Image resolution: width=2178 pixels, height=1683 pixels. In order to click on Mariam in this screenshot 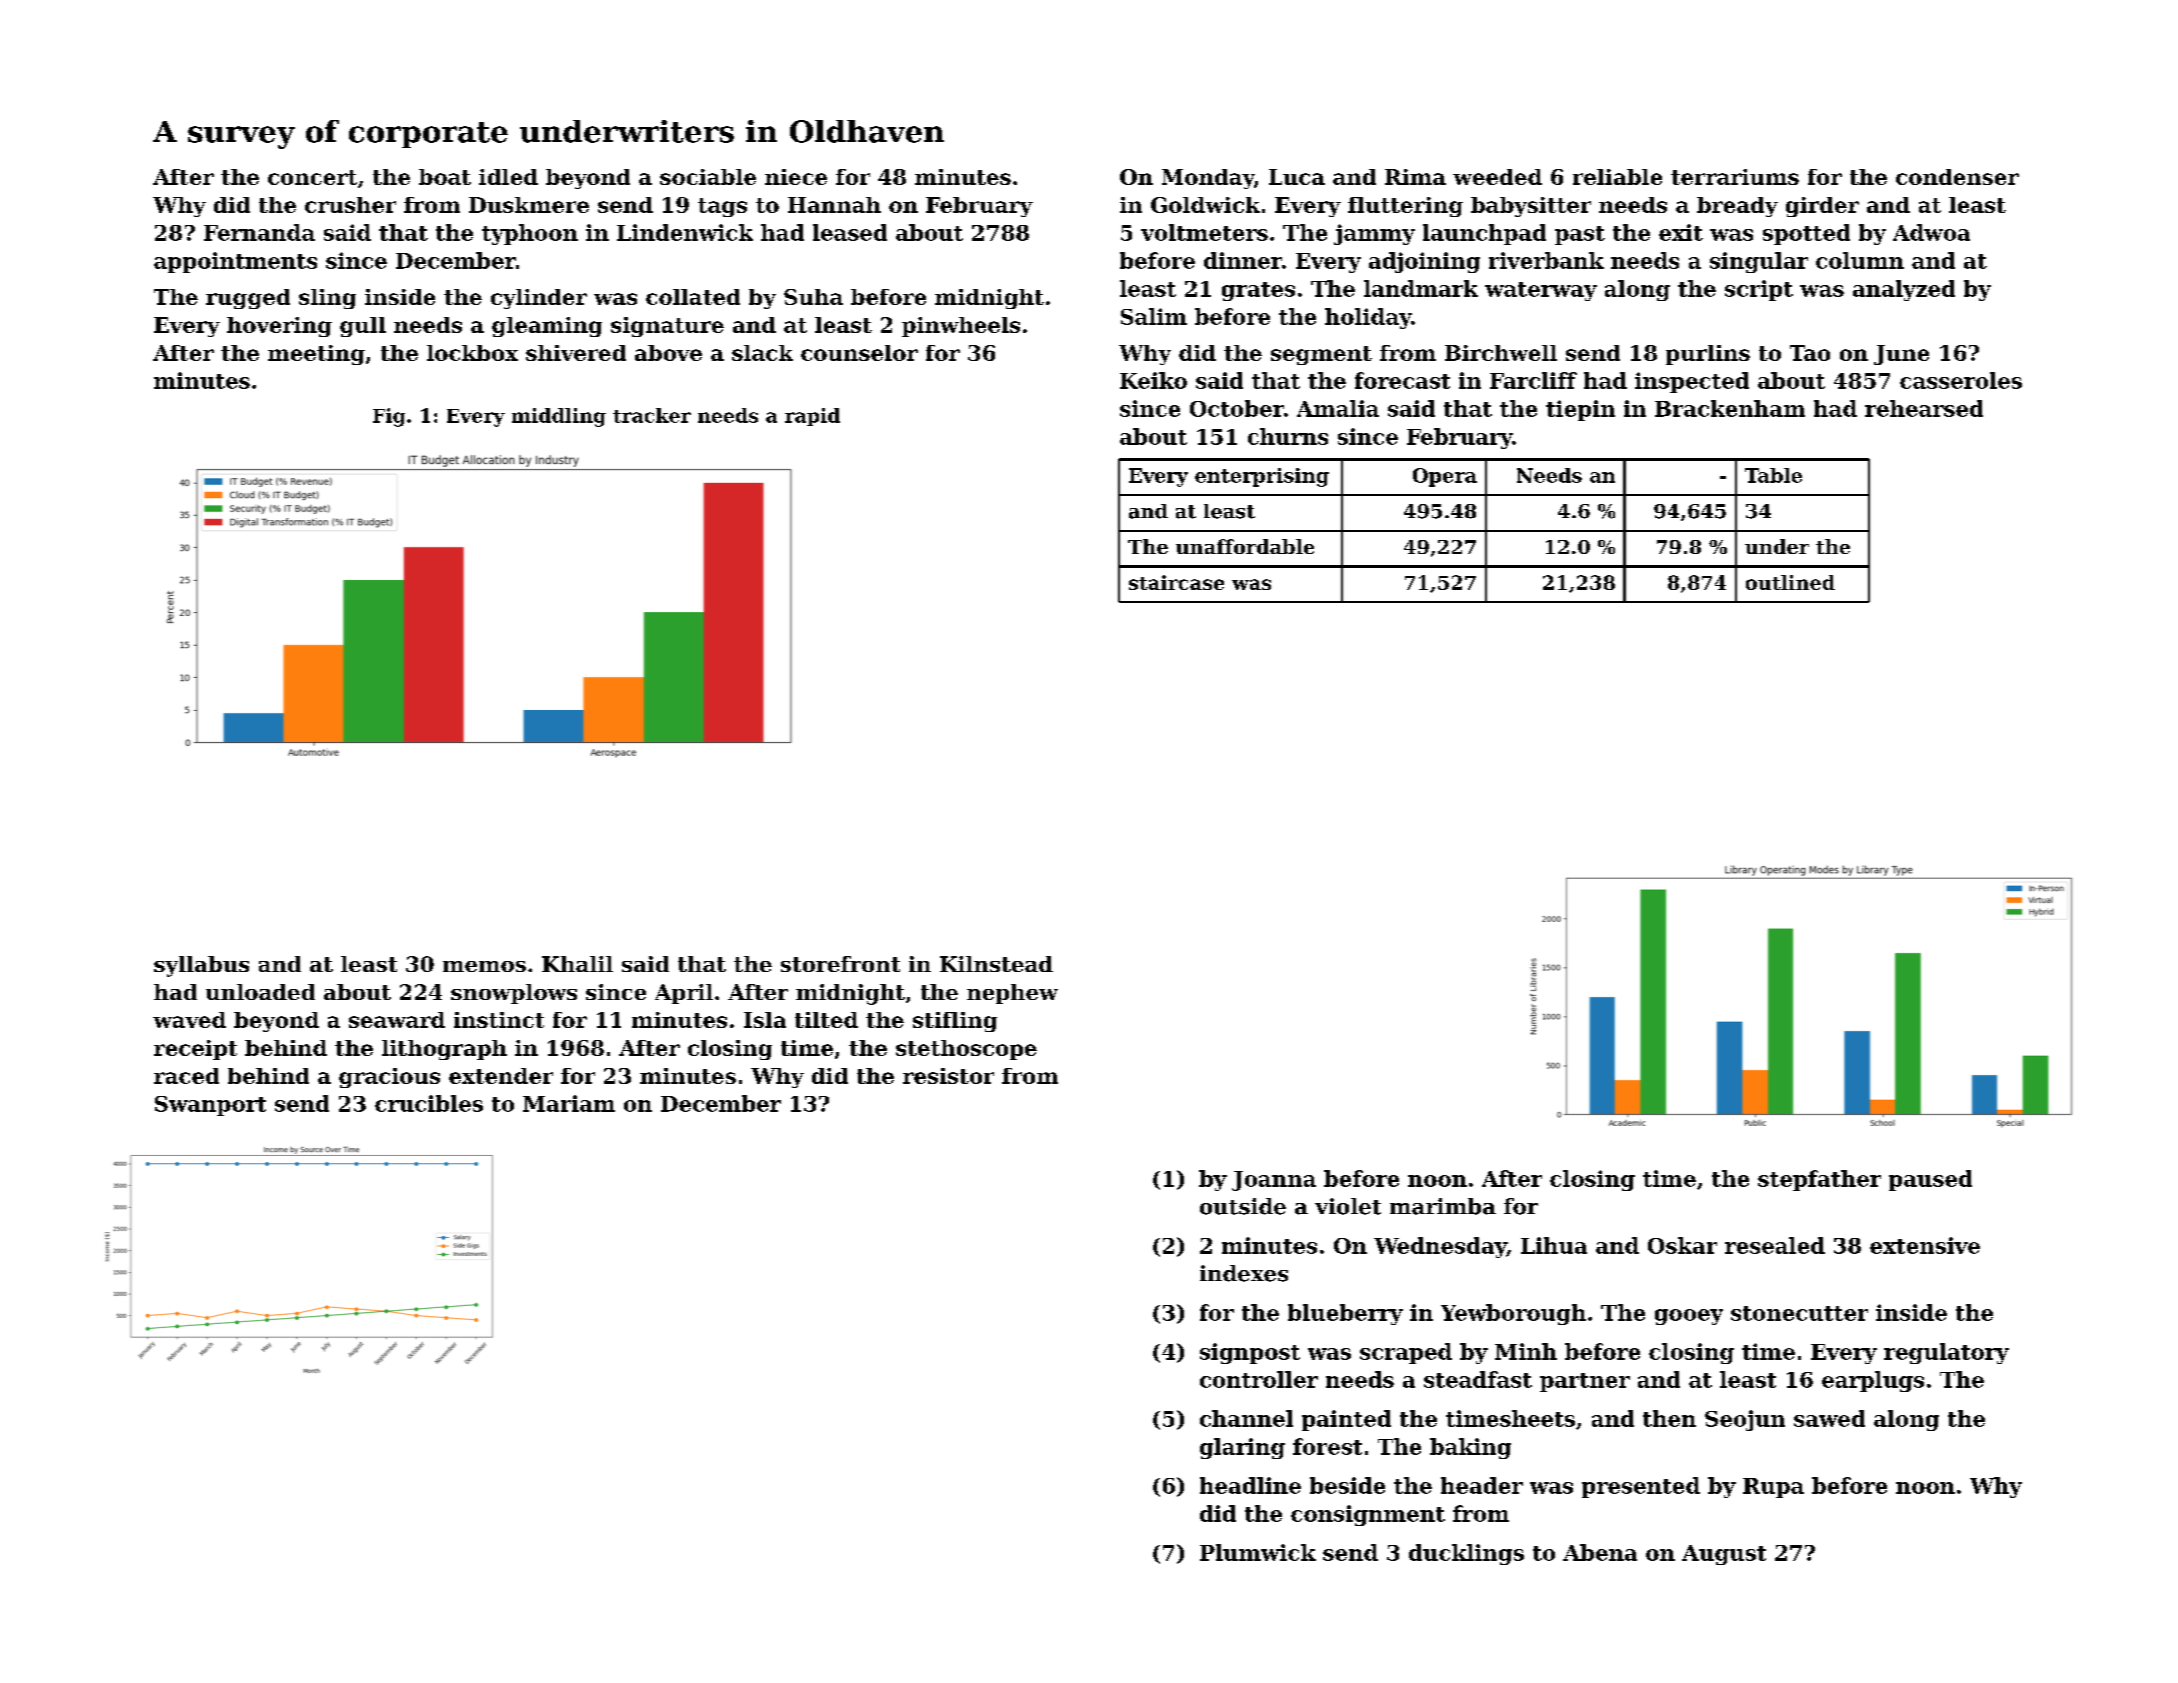, I will do `click(569, 1103)`.
